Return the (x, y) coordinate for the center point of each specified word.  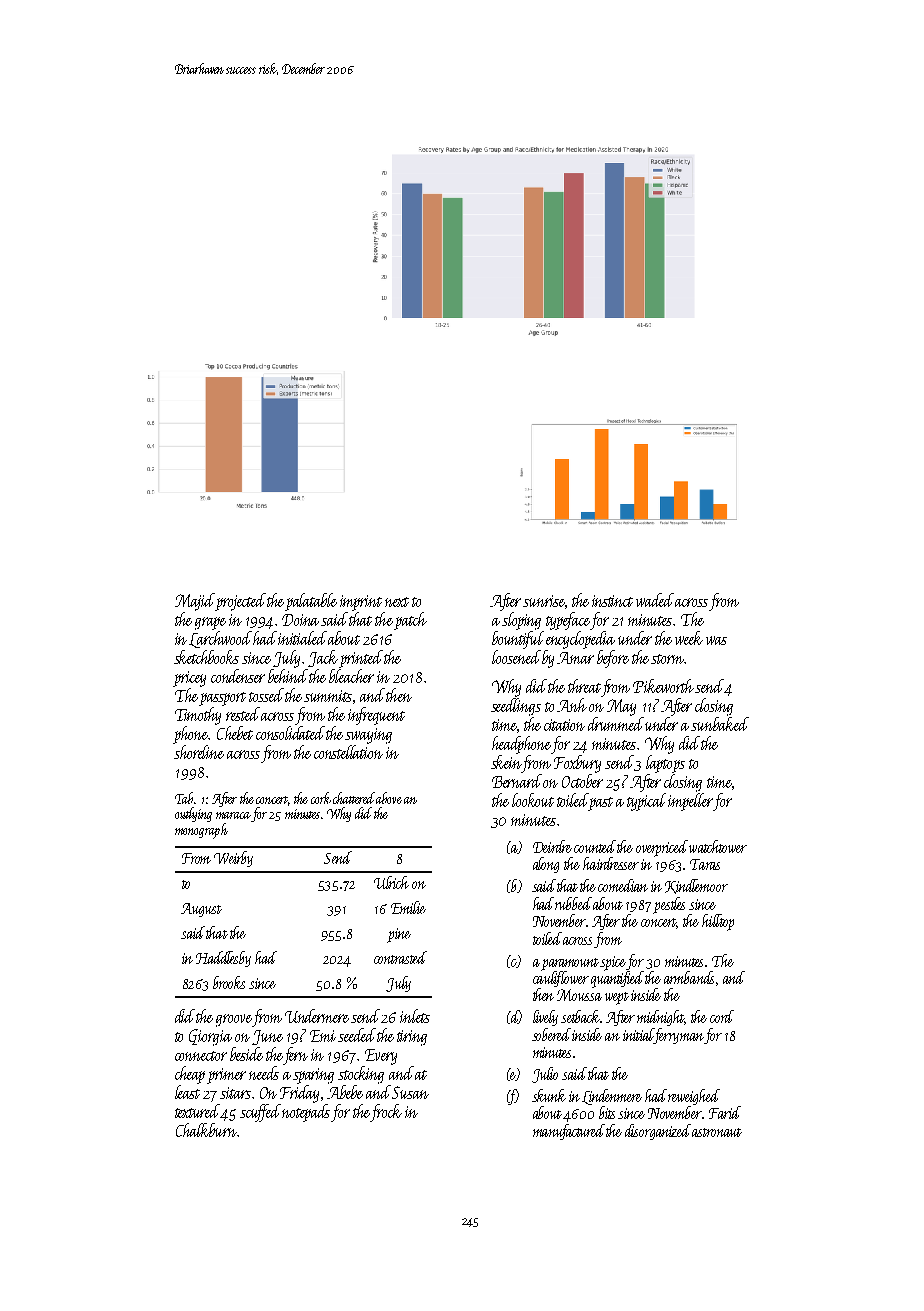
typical (646, 802)
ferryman (679, 1036)
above (389, 798)
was (716, 640)
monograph (201, 831)
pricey (189, 679)
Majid (195, 602)
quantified (617, 979)
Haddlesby (223, 959)
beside (246, 1054)
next (397, 602)
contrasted (400, 957)
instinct (612, 601)
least (187, 1092)
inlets (415, 1016)
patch (410, 621)
